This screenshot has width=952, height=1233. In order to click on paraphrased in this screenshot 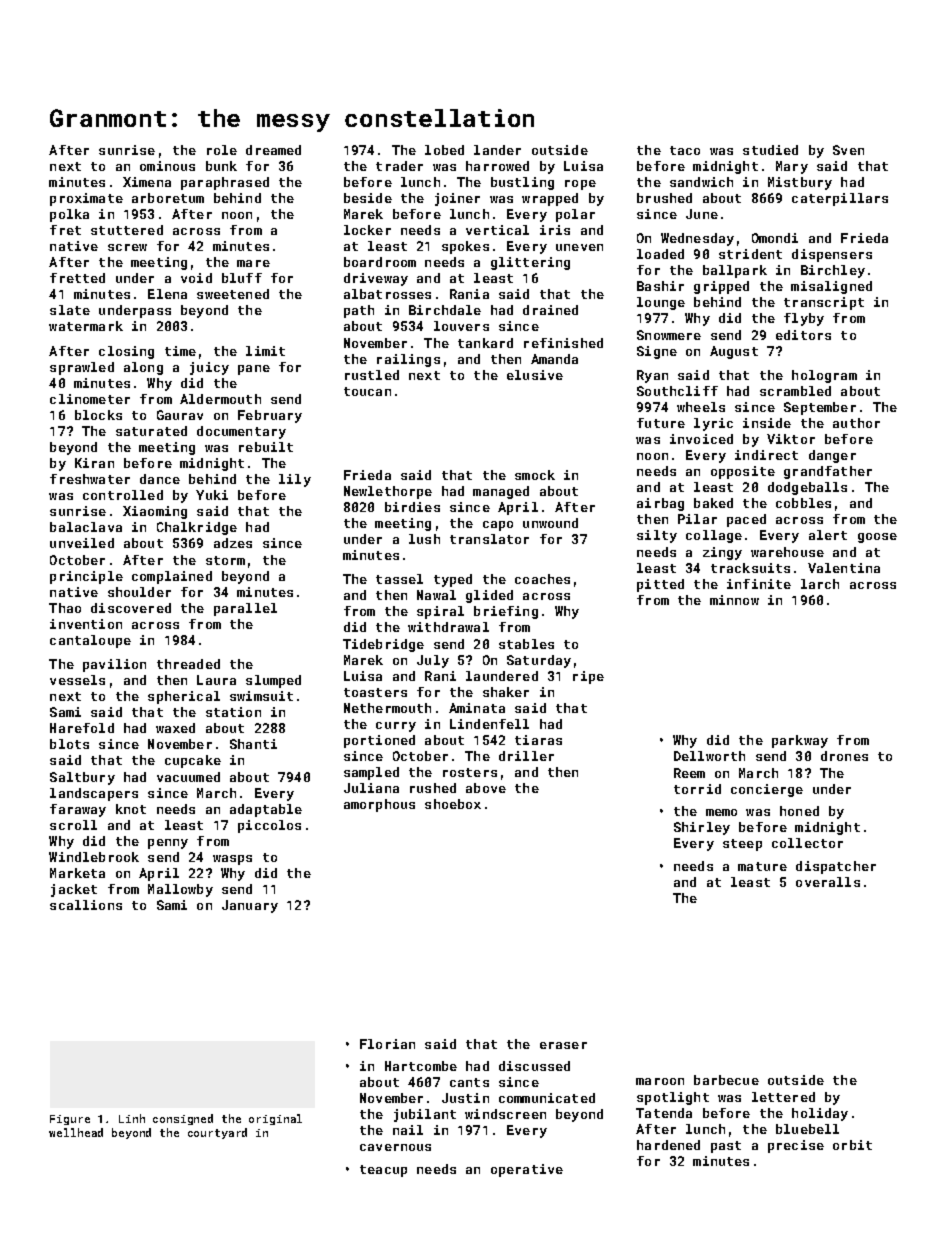, I will do `click(225, 183)`.
